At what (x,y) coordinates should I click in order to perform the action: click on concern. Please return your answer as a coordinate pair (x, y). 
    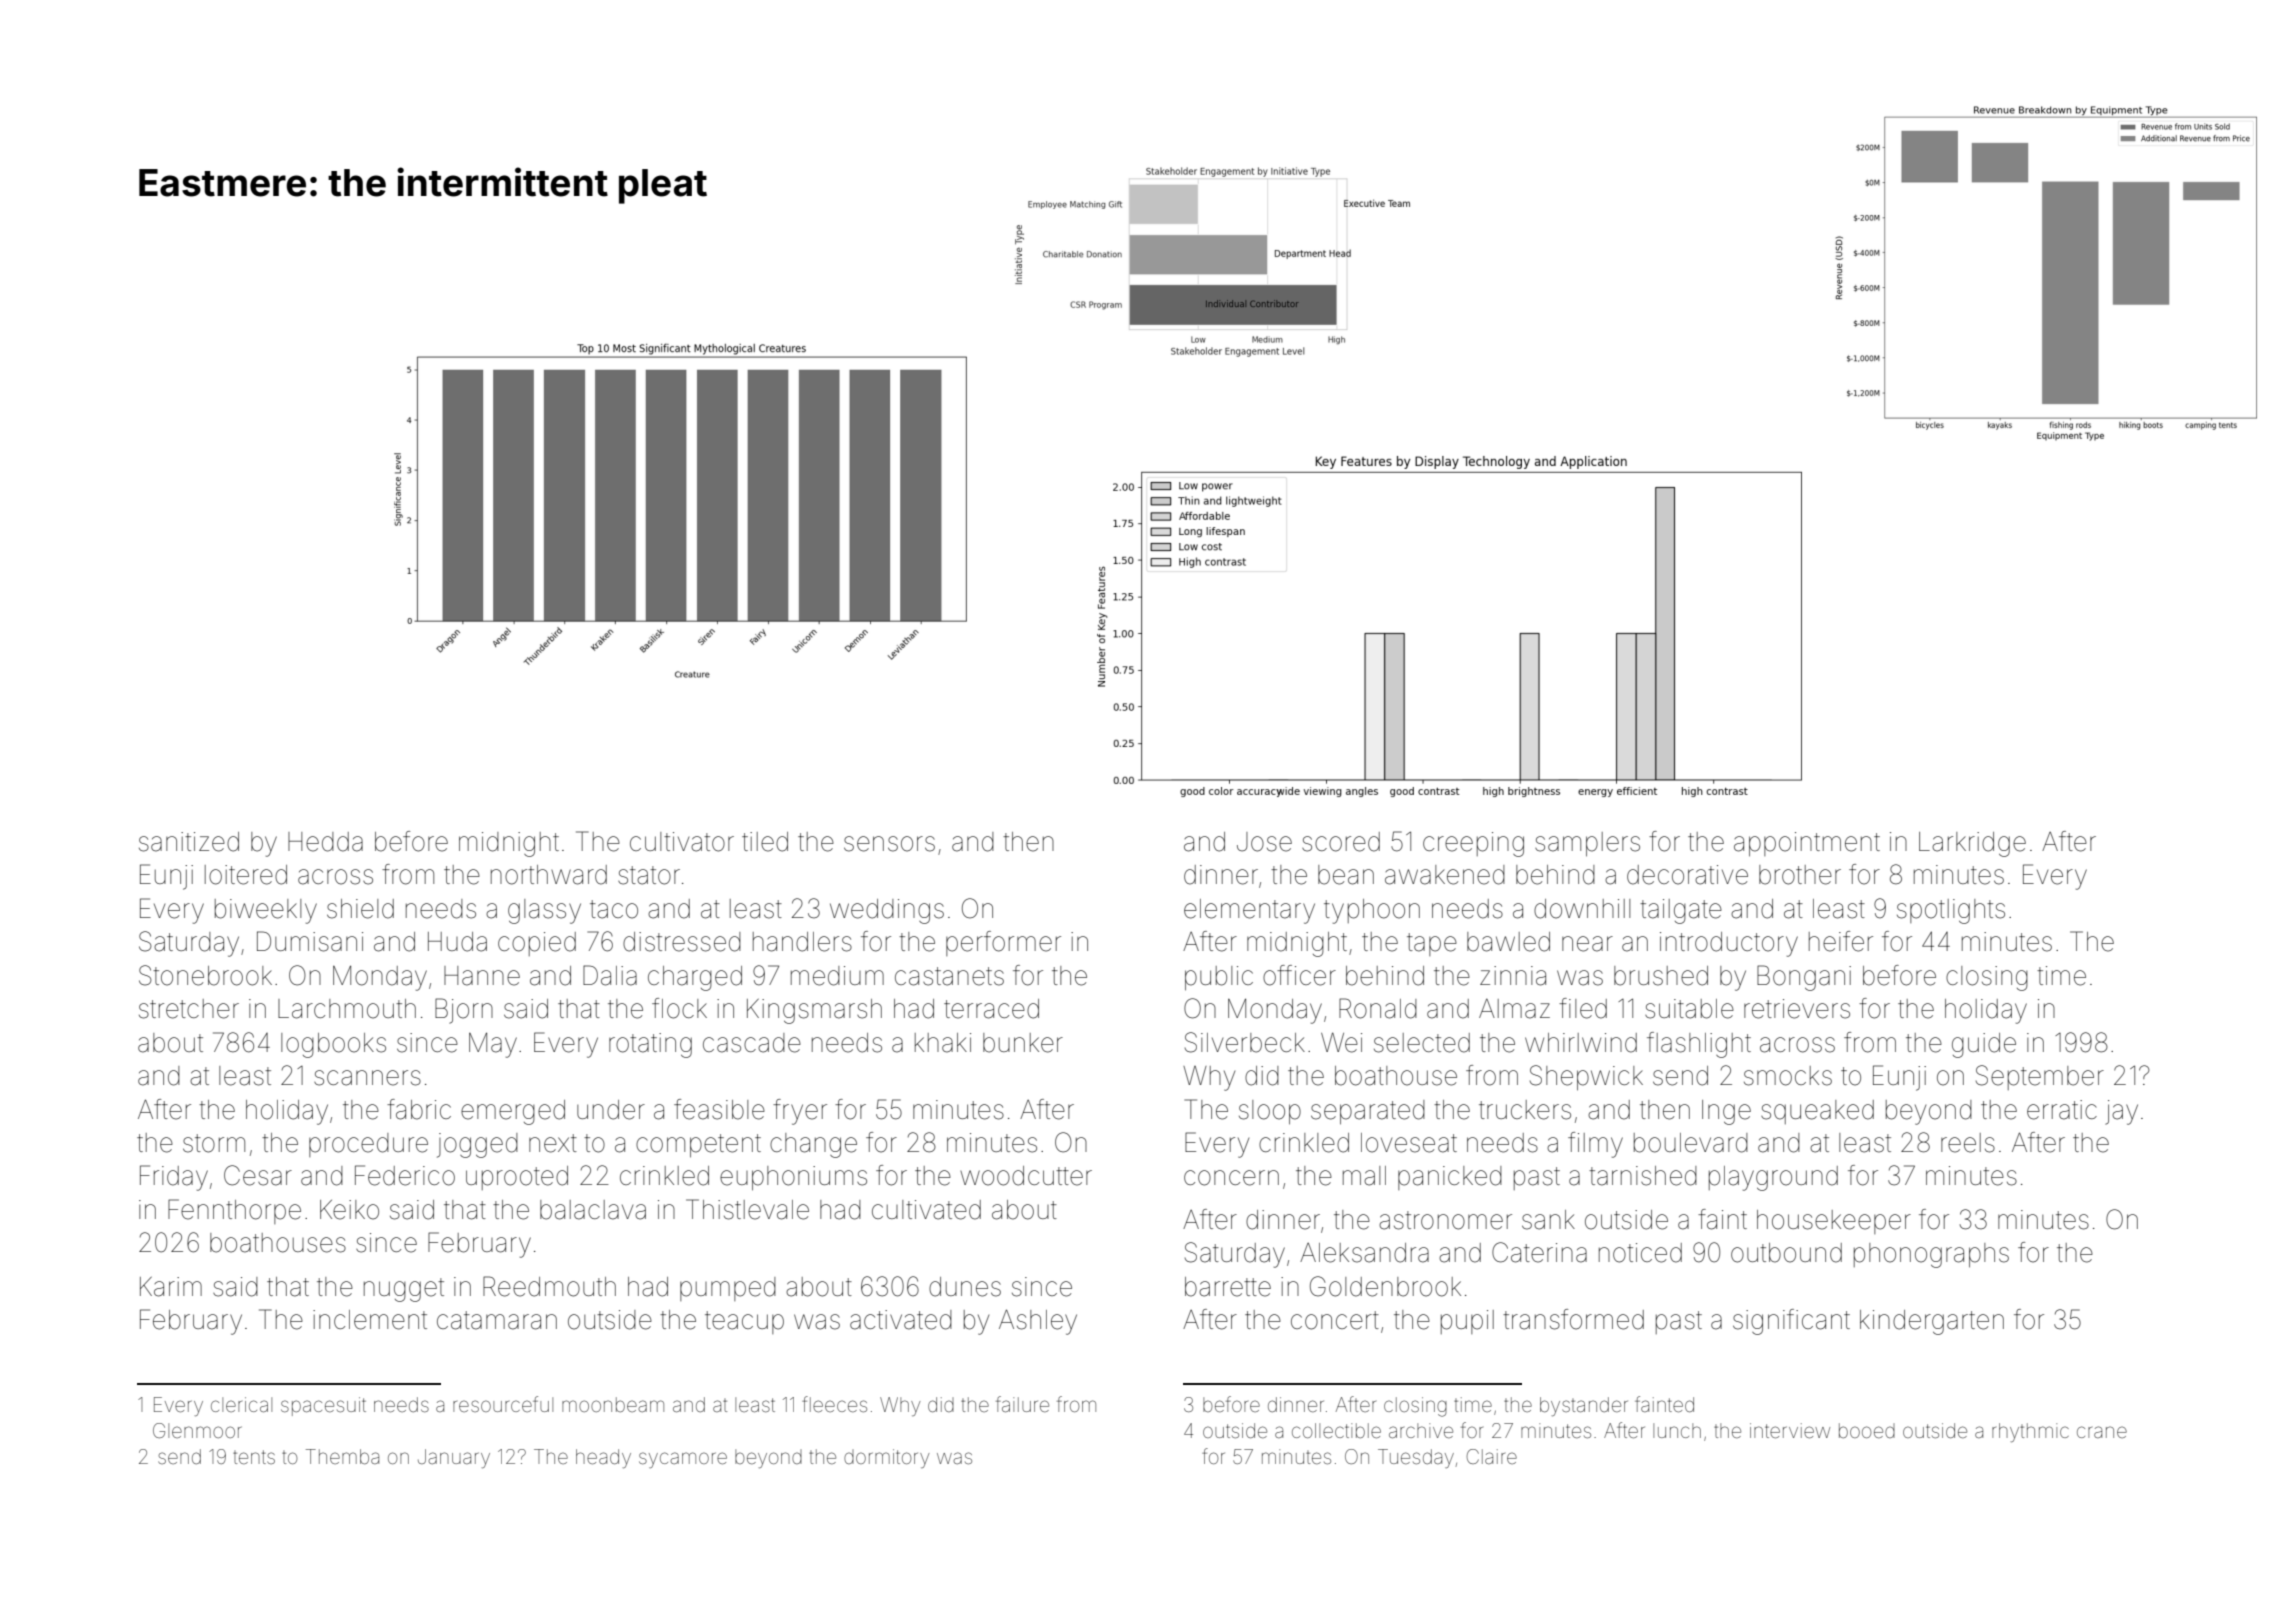
    Looking at the image, I should click on (1231, 1178).
